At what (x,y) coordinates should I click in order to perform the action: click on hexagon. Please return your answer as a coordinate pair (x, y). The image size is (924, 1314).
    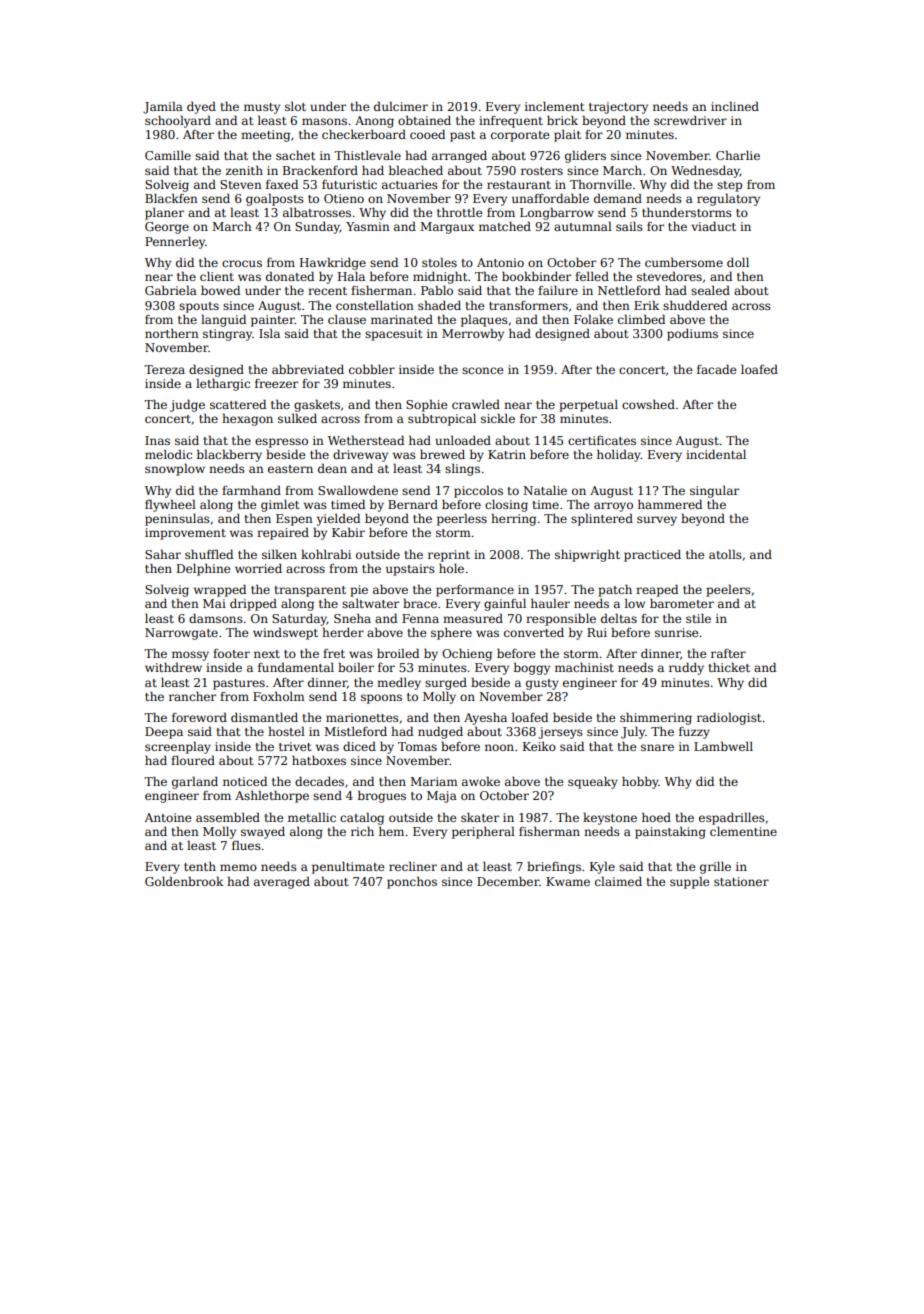
    Looking at the image, I should click on (247, 419).
